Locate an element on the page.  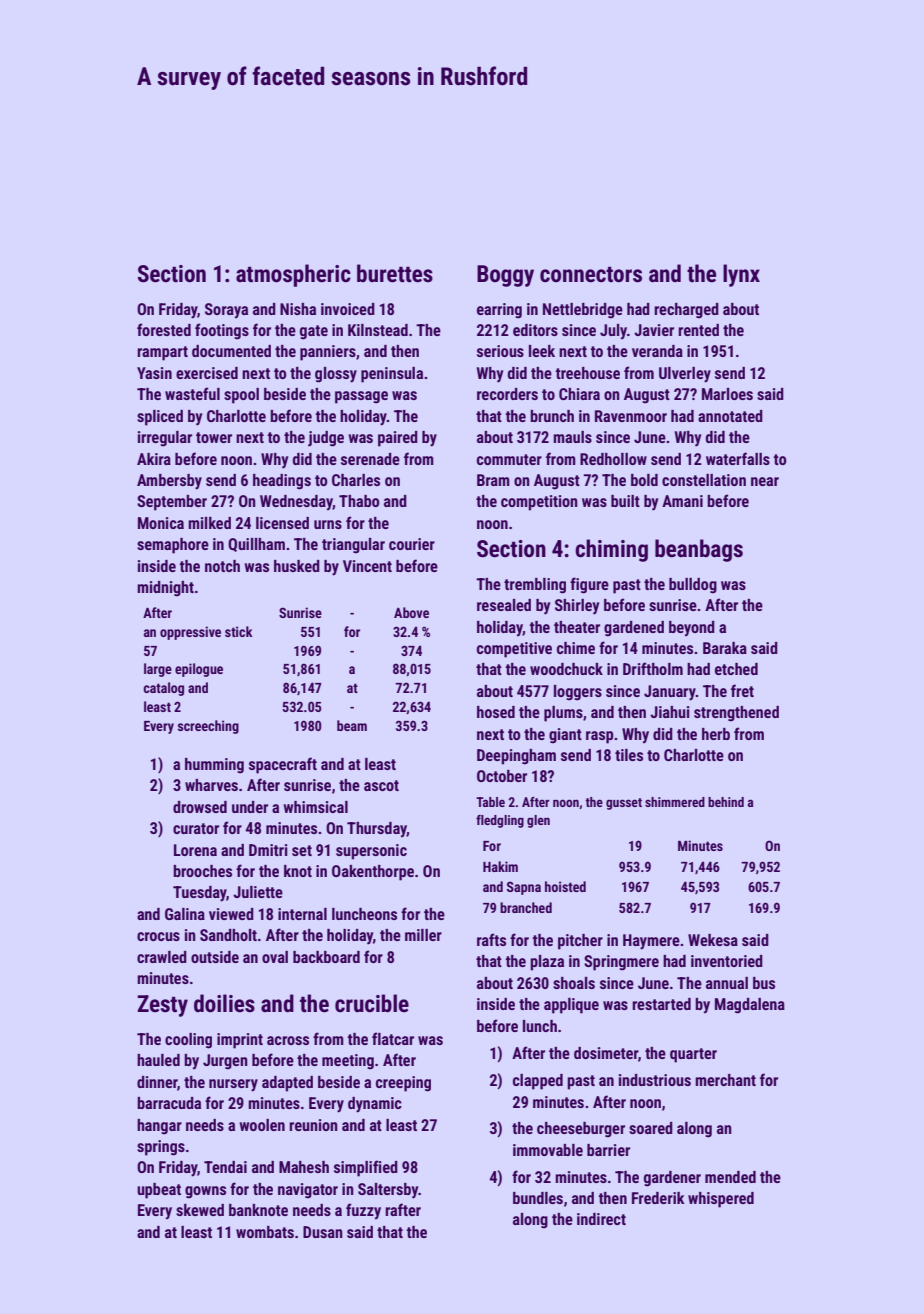
industrious is located at coordinates (655, 1080).
